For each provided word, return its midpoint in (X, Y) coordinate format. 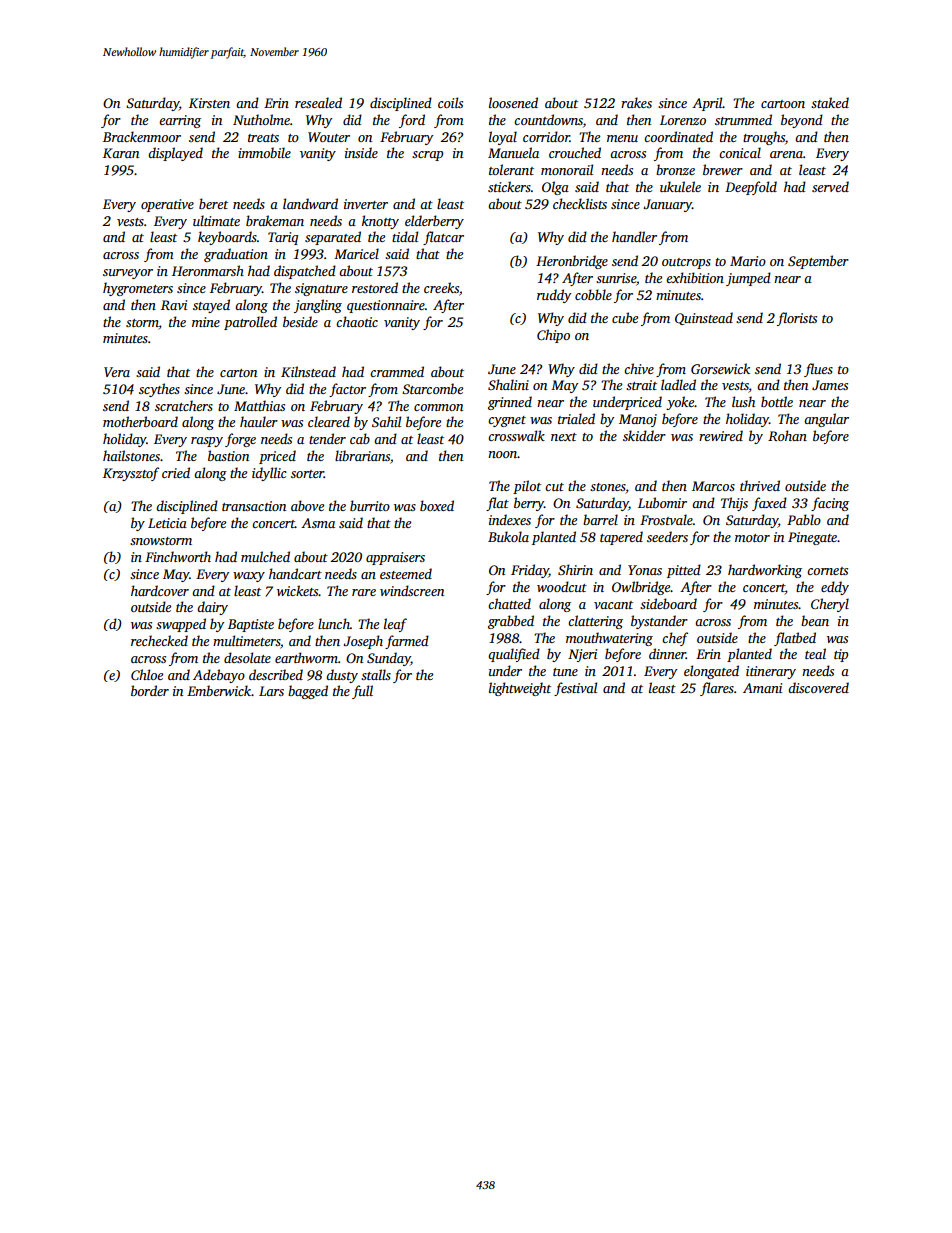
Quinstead (704, 318)
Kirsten (209, 103)
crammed (397, 371)
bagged (308, 692)
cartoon (783, 104)
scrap (427, 156)
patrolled (250, 323)
